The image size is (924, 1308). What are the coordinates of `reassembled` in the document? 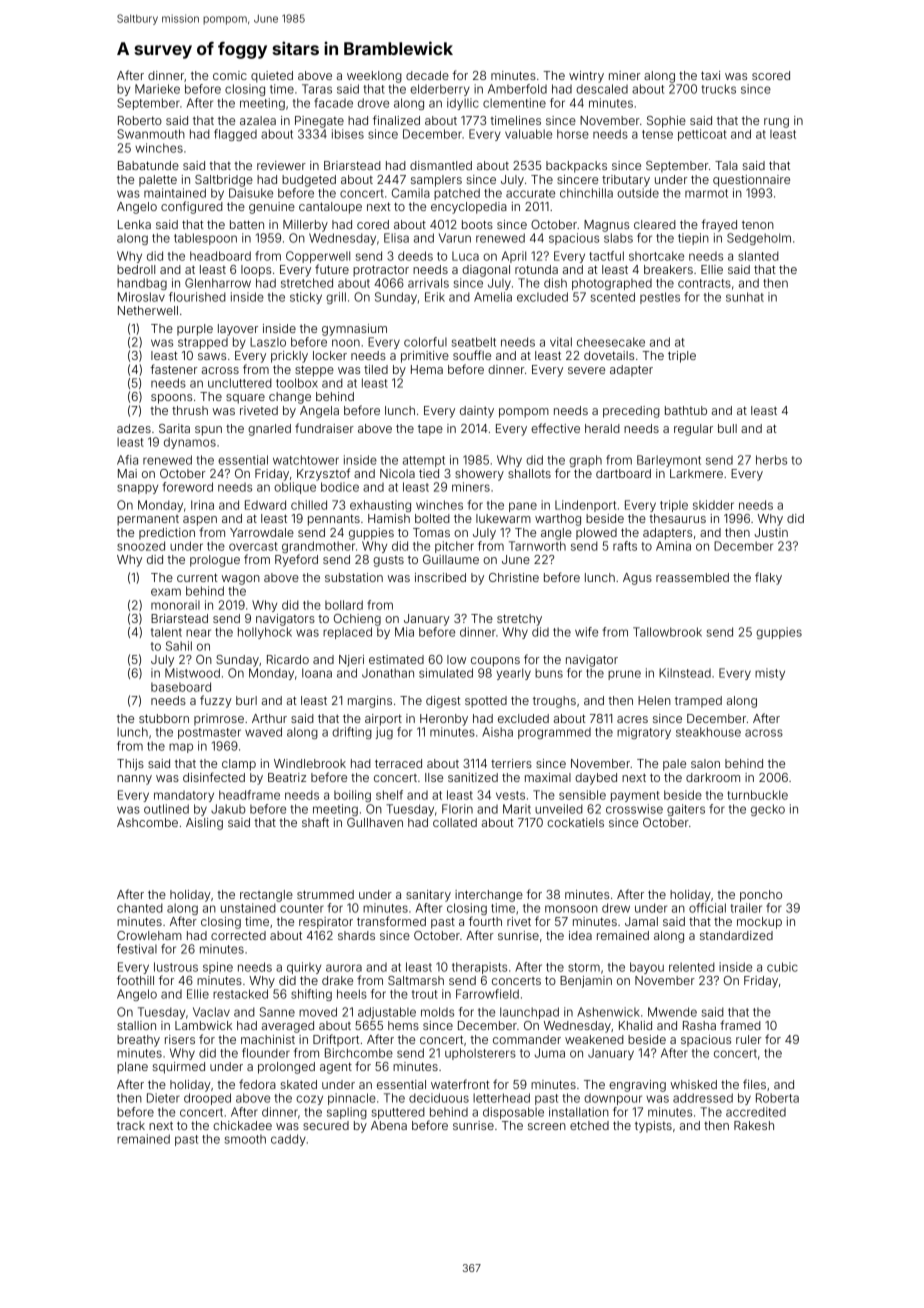 It's located at (692, 577).
